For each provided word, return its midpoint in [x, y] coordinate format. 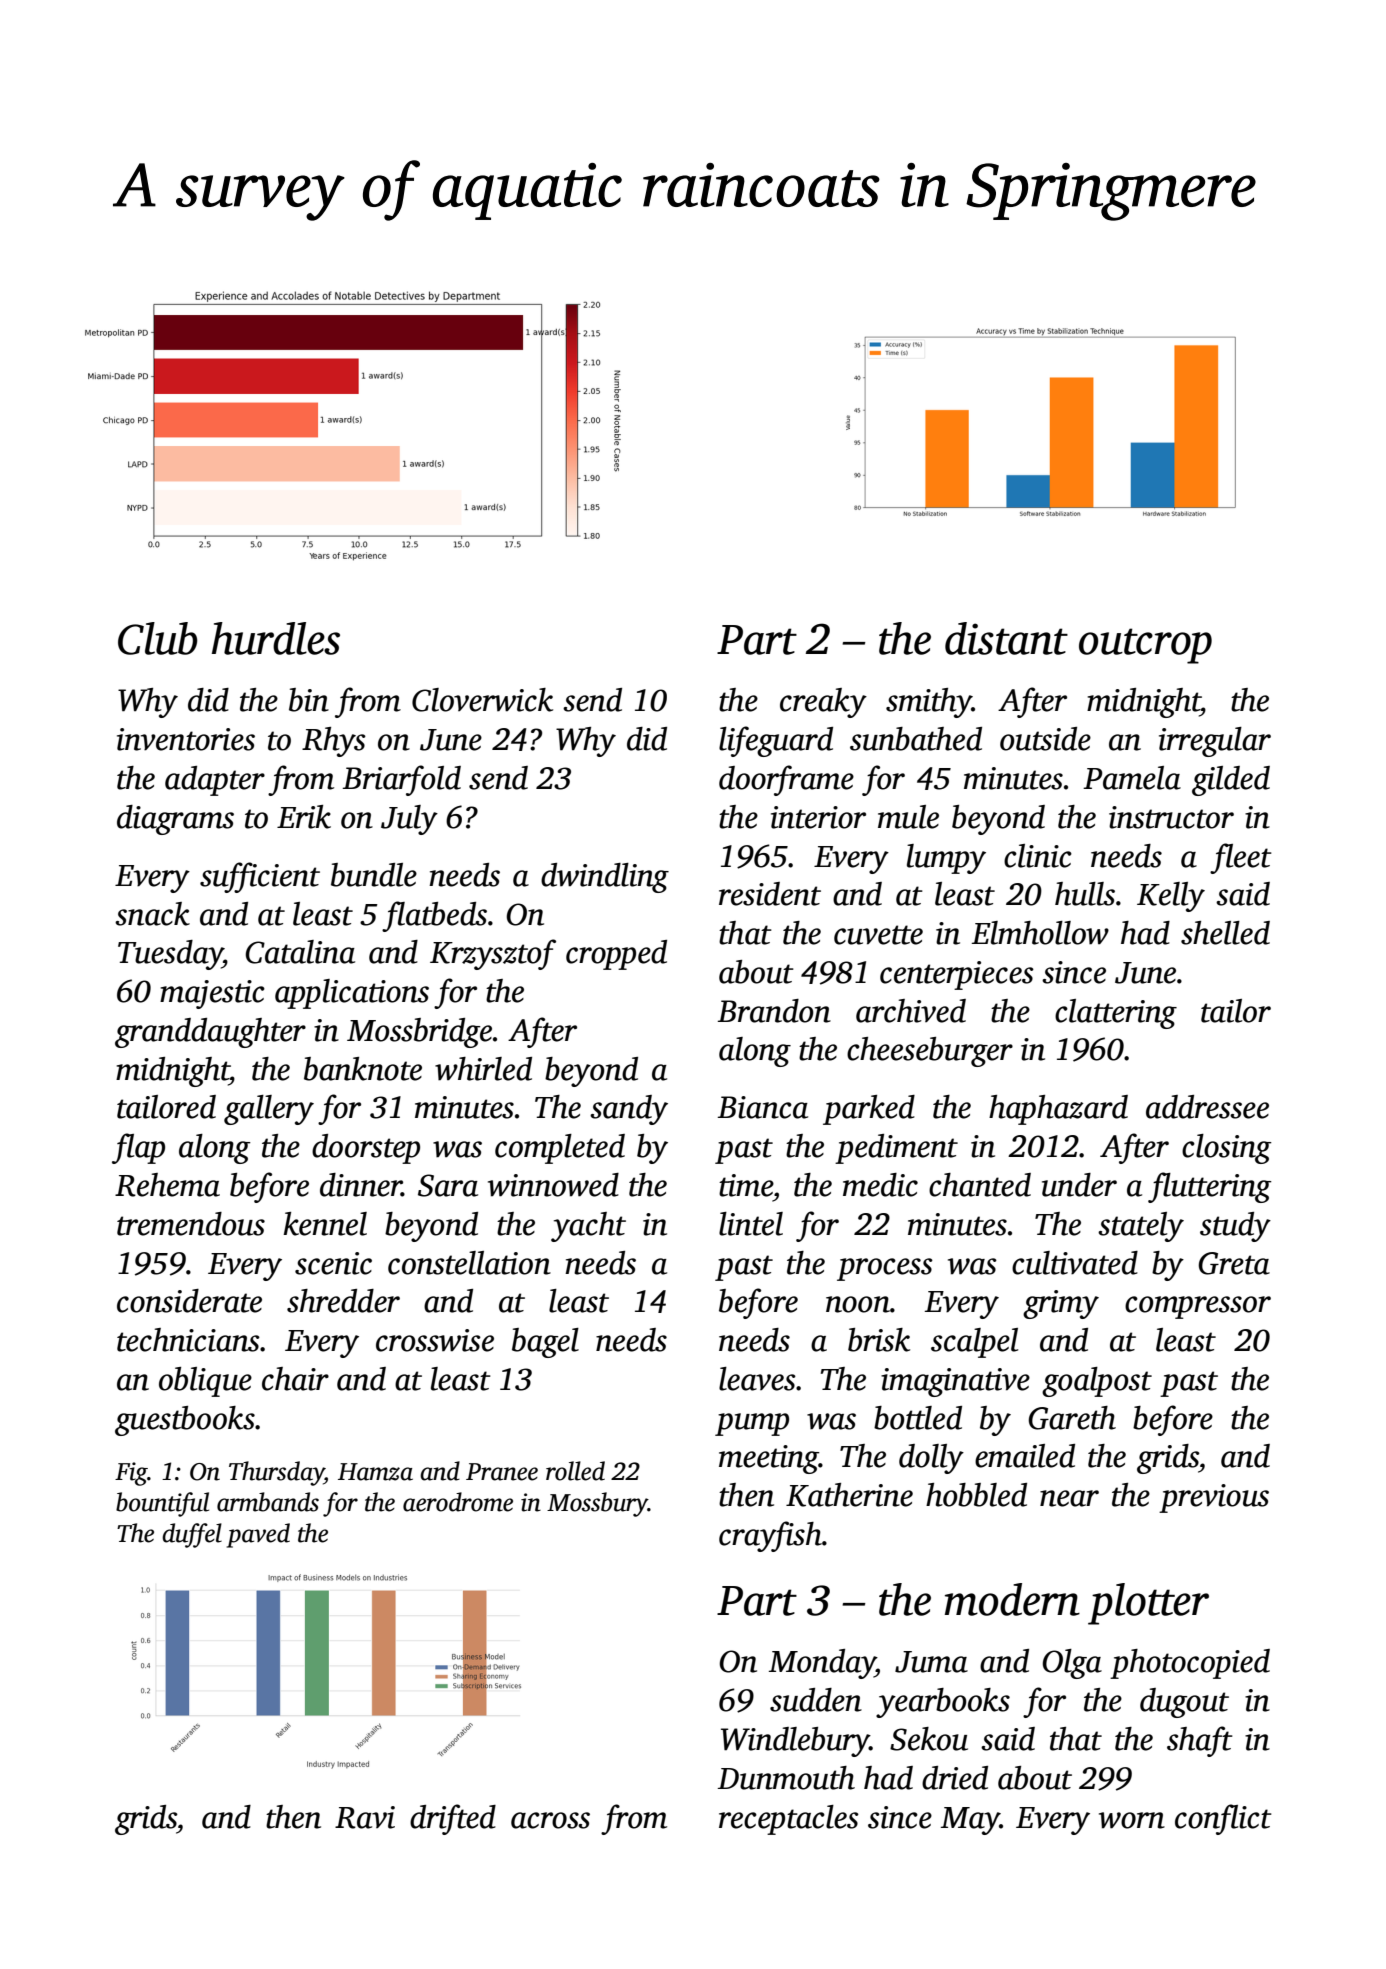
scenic [333, 1263]
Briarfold [402, 780]
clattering [1116, 1014]
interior [818, 817]
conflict [1223, 1819]
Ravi [365, 1817]
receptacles [789, 1820]
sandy [629, 1110]
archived [911, 1011]
